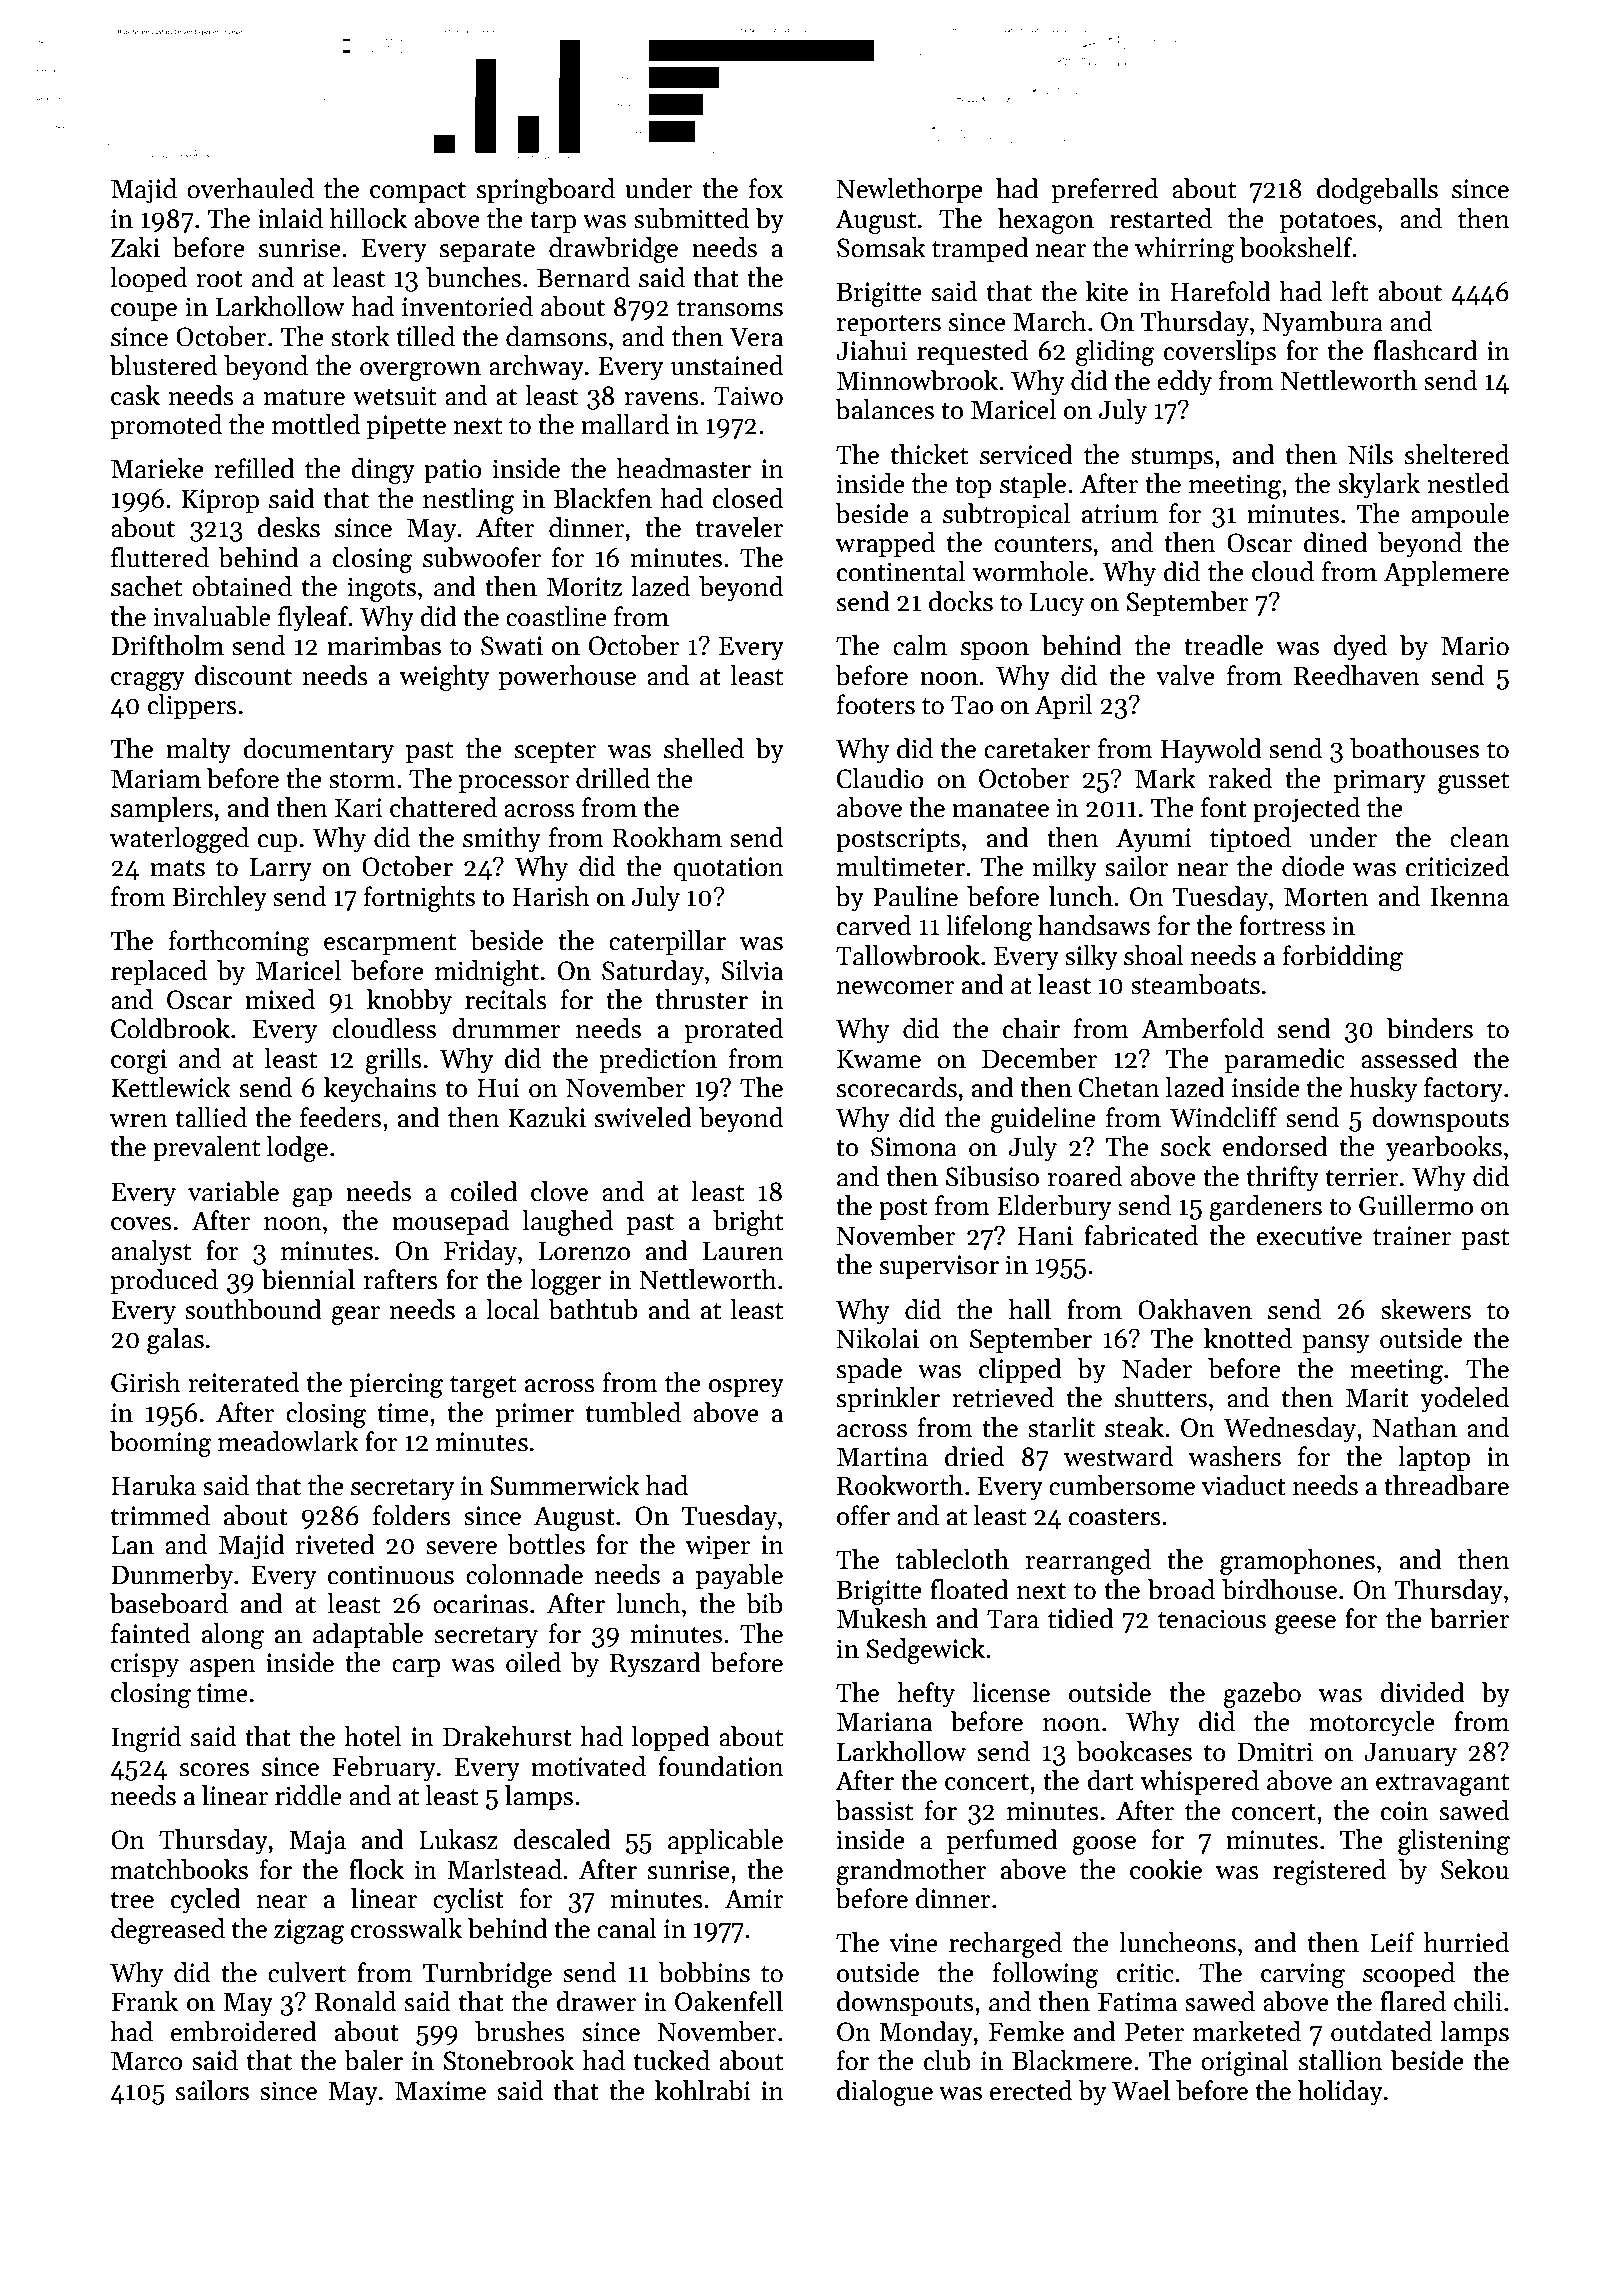 The width and height of the screenshot is (1620, 2292). What do you see at coordinates (440, 2091) in the screenshot?
I see `Maxime` at bounding box center [440, 2091].
